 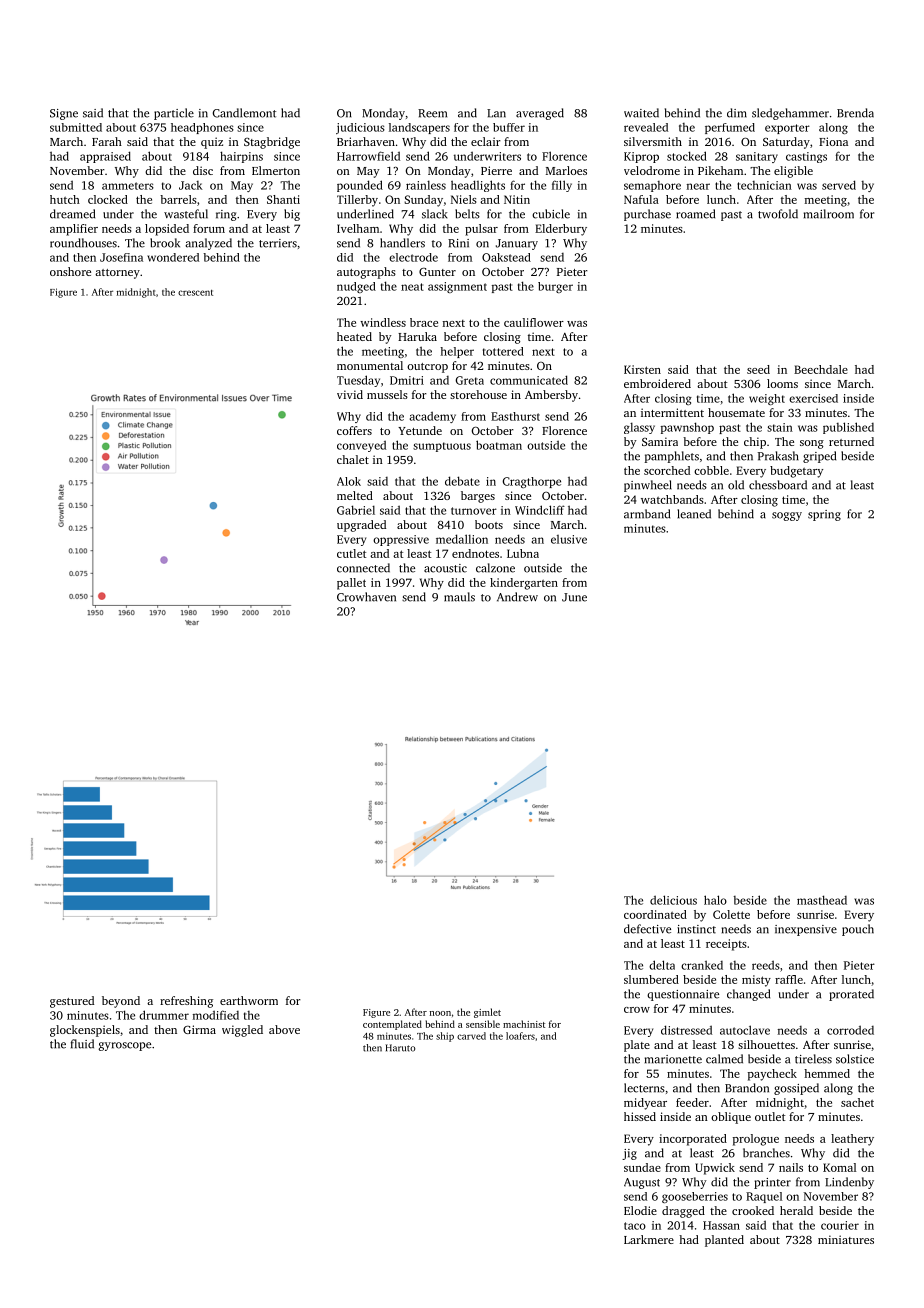 What do you see at coordinates (821, 369) in the page?
I see `Beechdale` at bounding box center [821, 369].
